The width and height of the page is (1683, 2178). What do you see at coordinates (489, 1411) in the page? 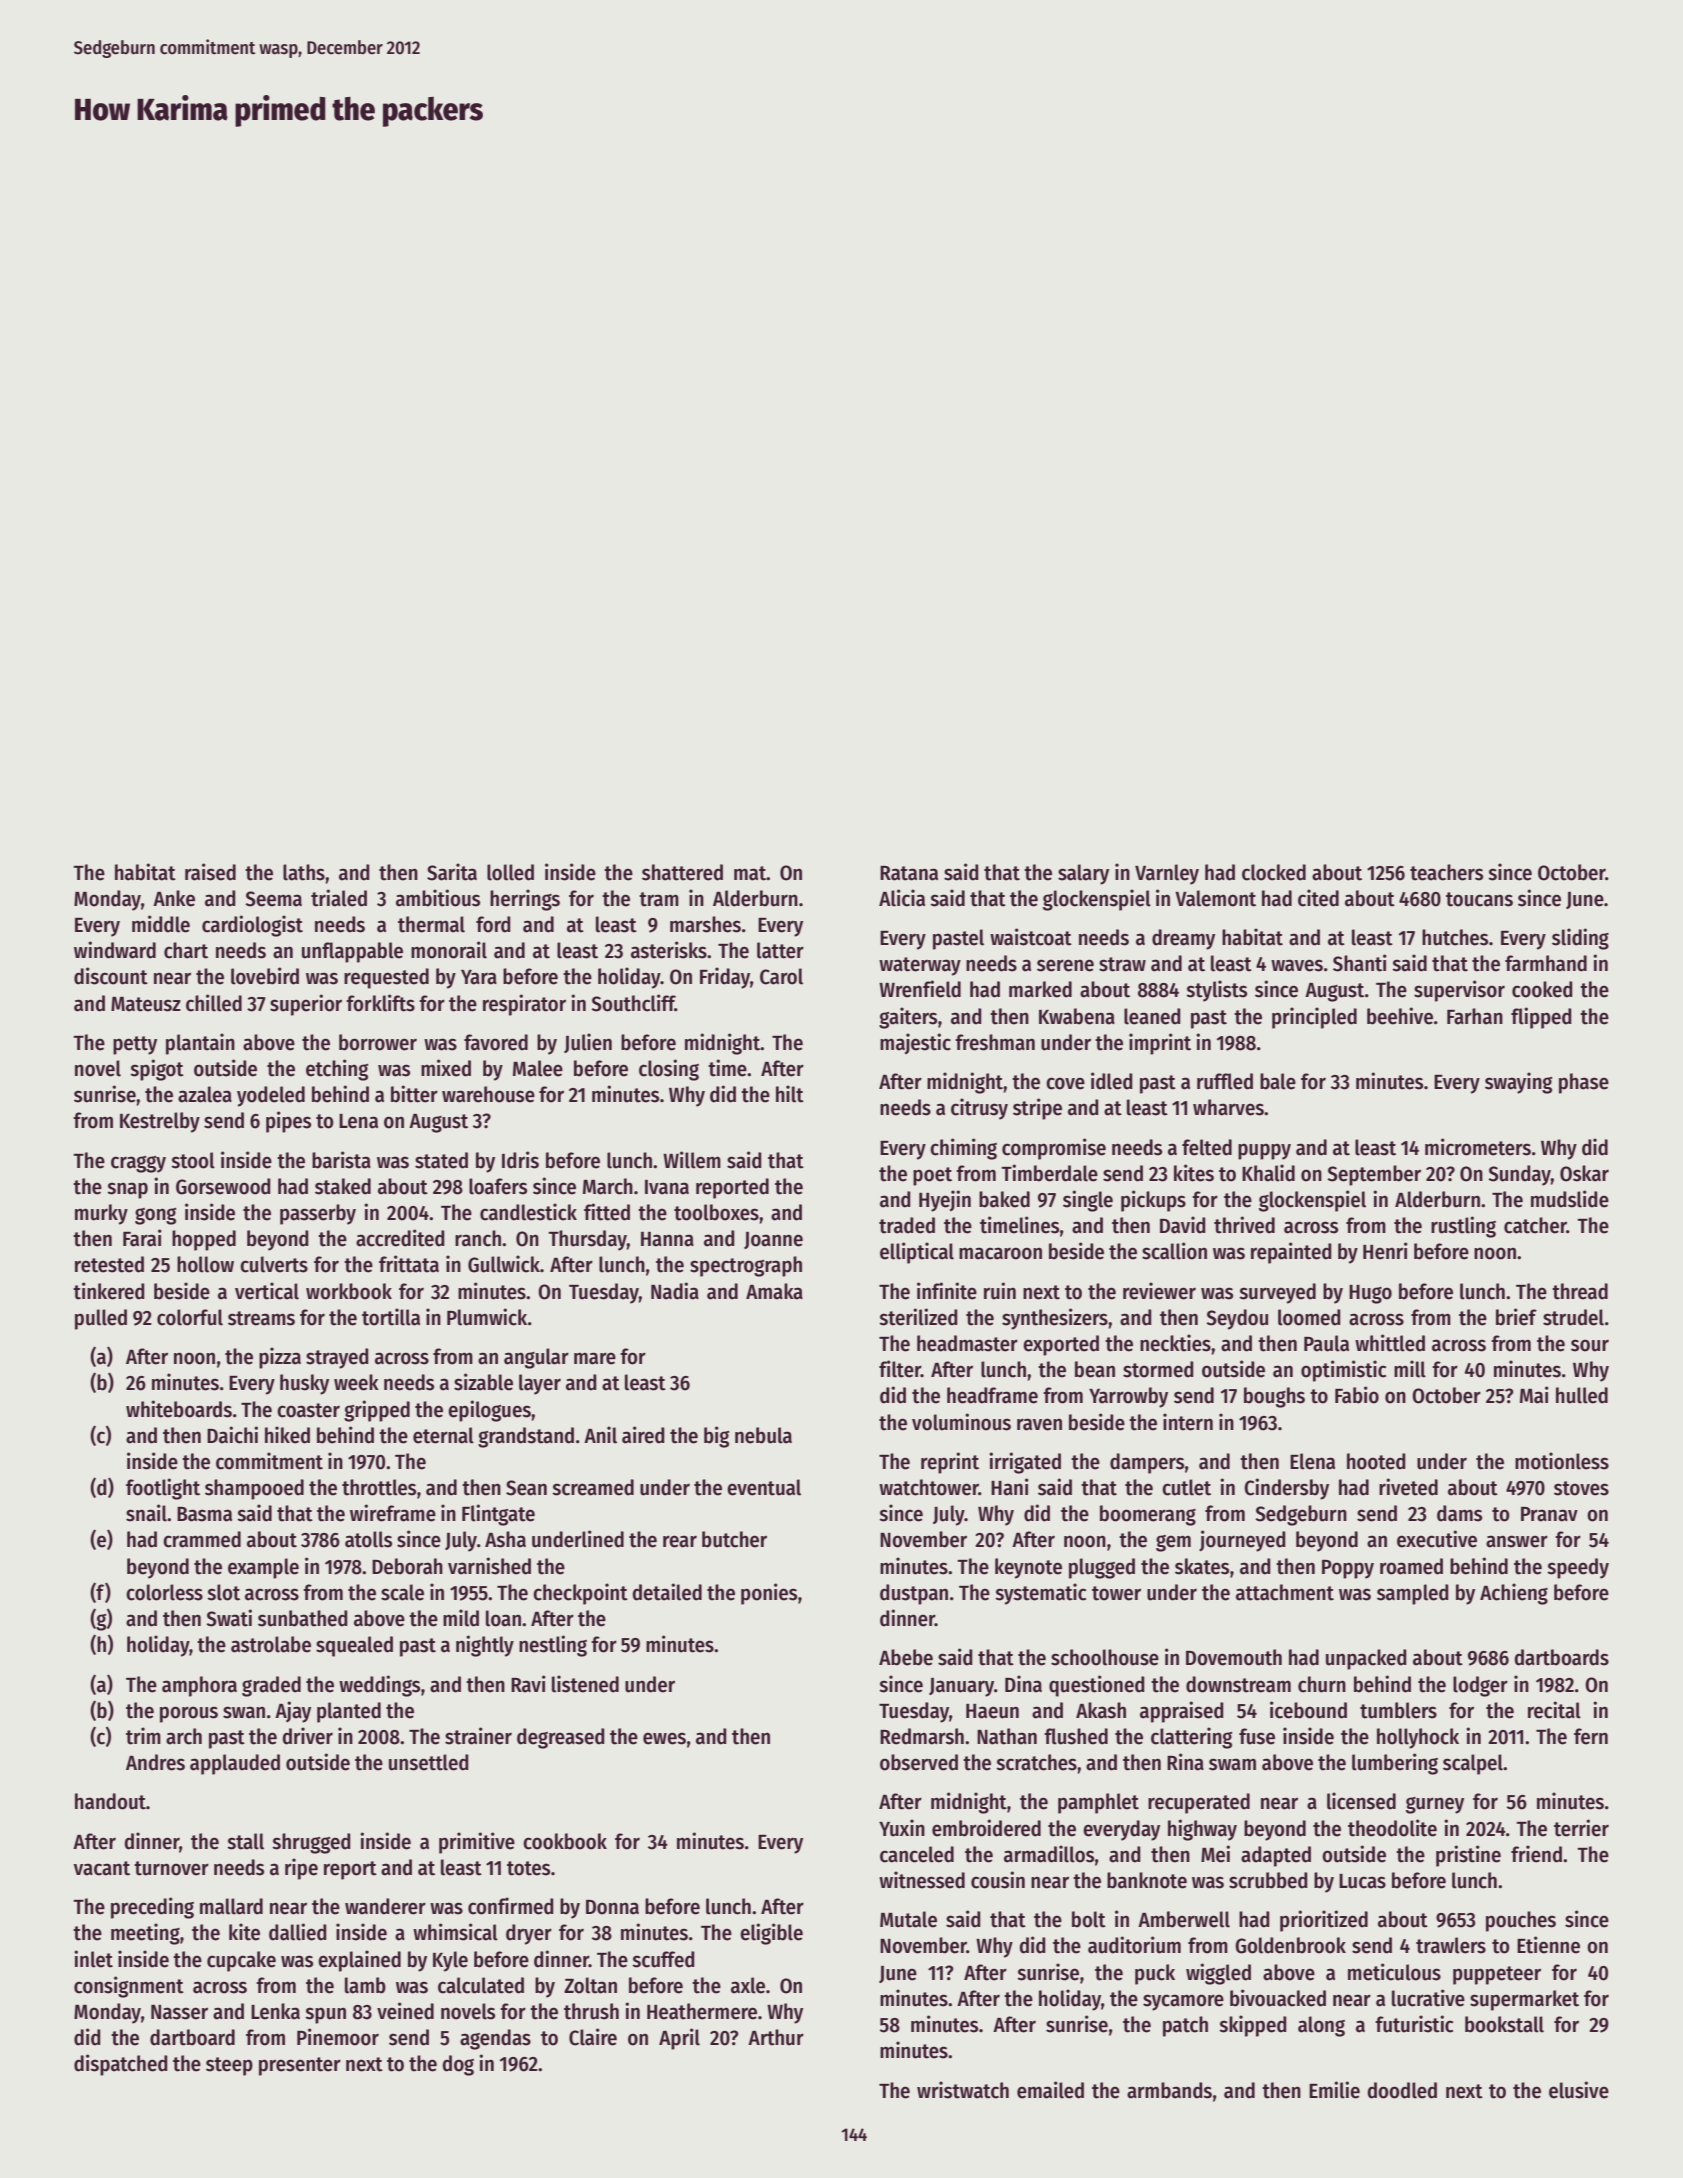
I see `epilogues` at bounding box center [489, 1411].
